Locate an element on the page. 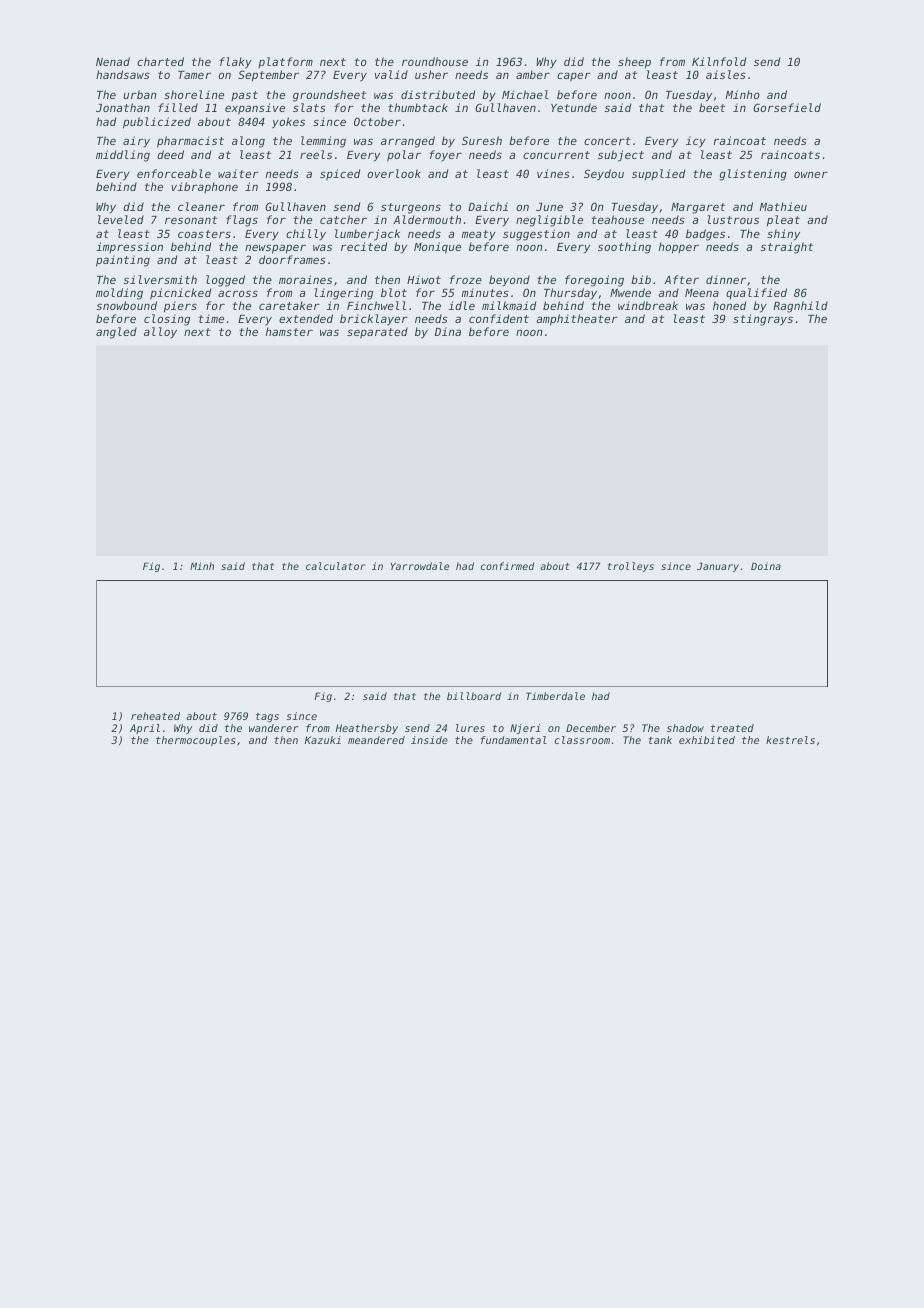 The height and width of the page is (1308, 924). hamster is located at coordinates (289, 331).
